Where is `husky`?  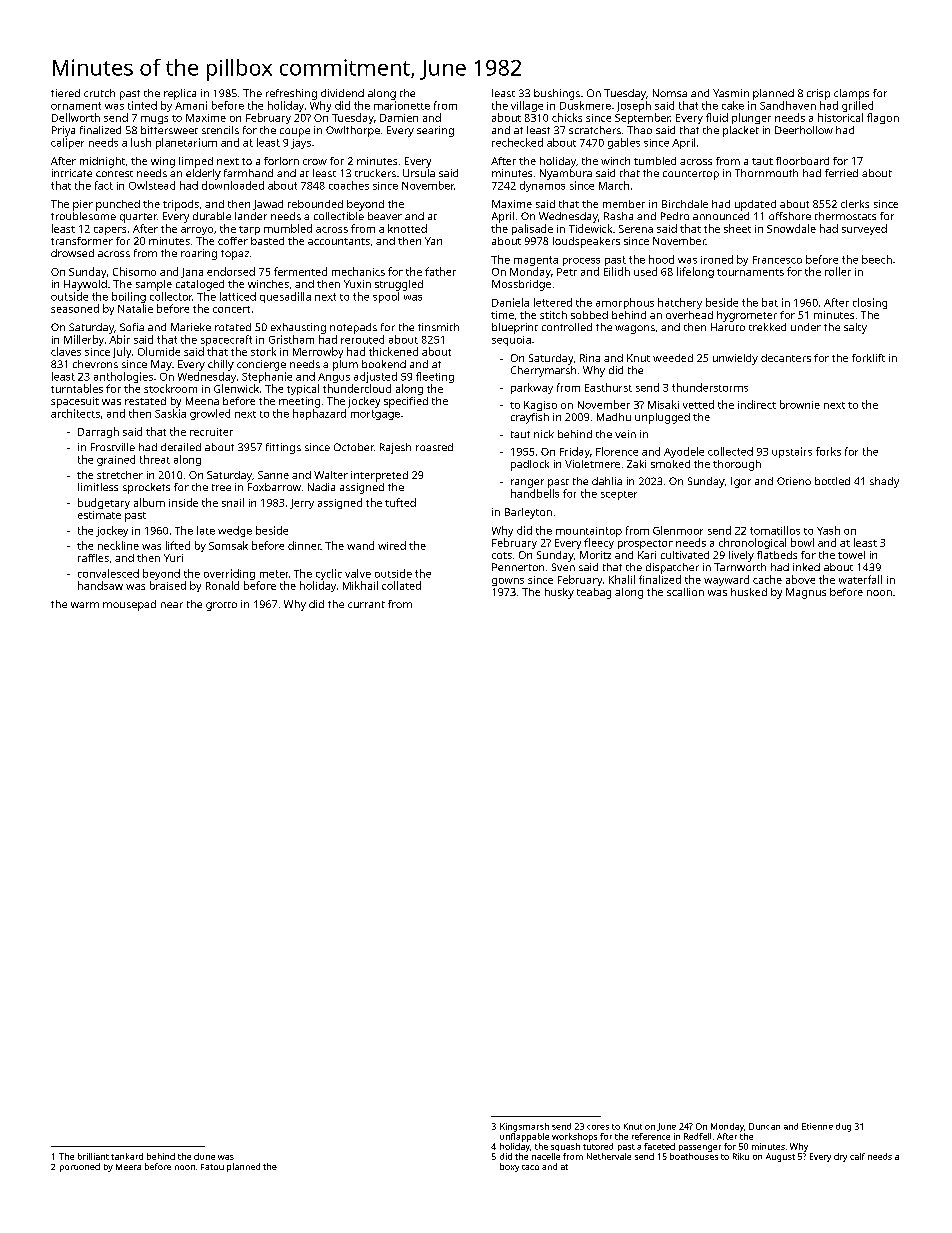 husky is located at coordinates (559, 593).
